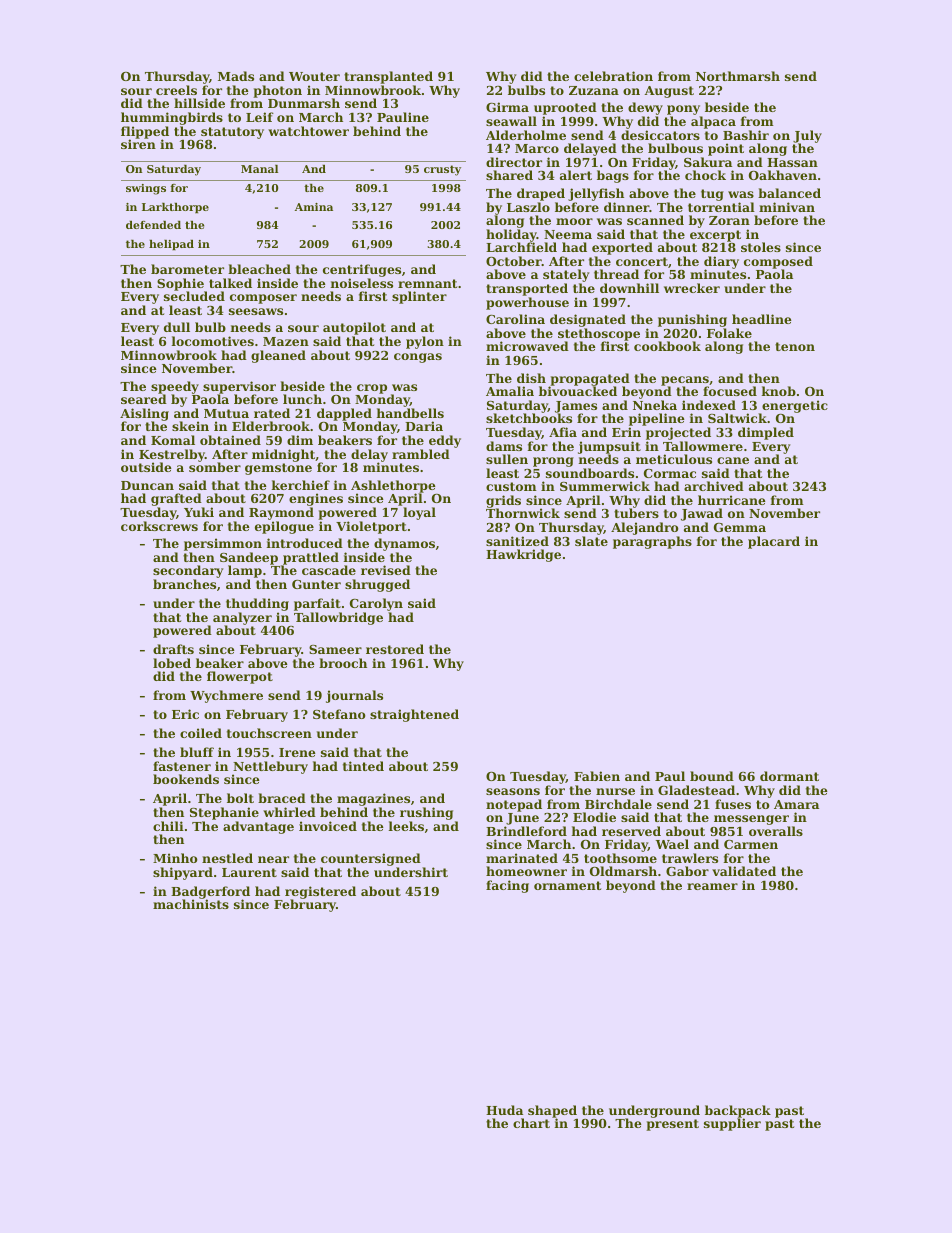  I want to click on ornament, so click(567, 885).
